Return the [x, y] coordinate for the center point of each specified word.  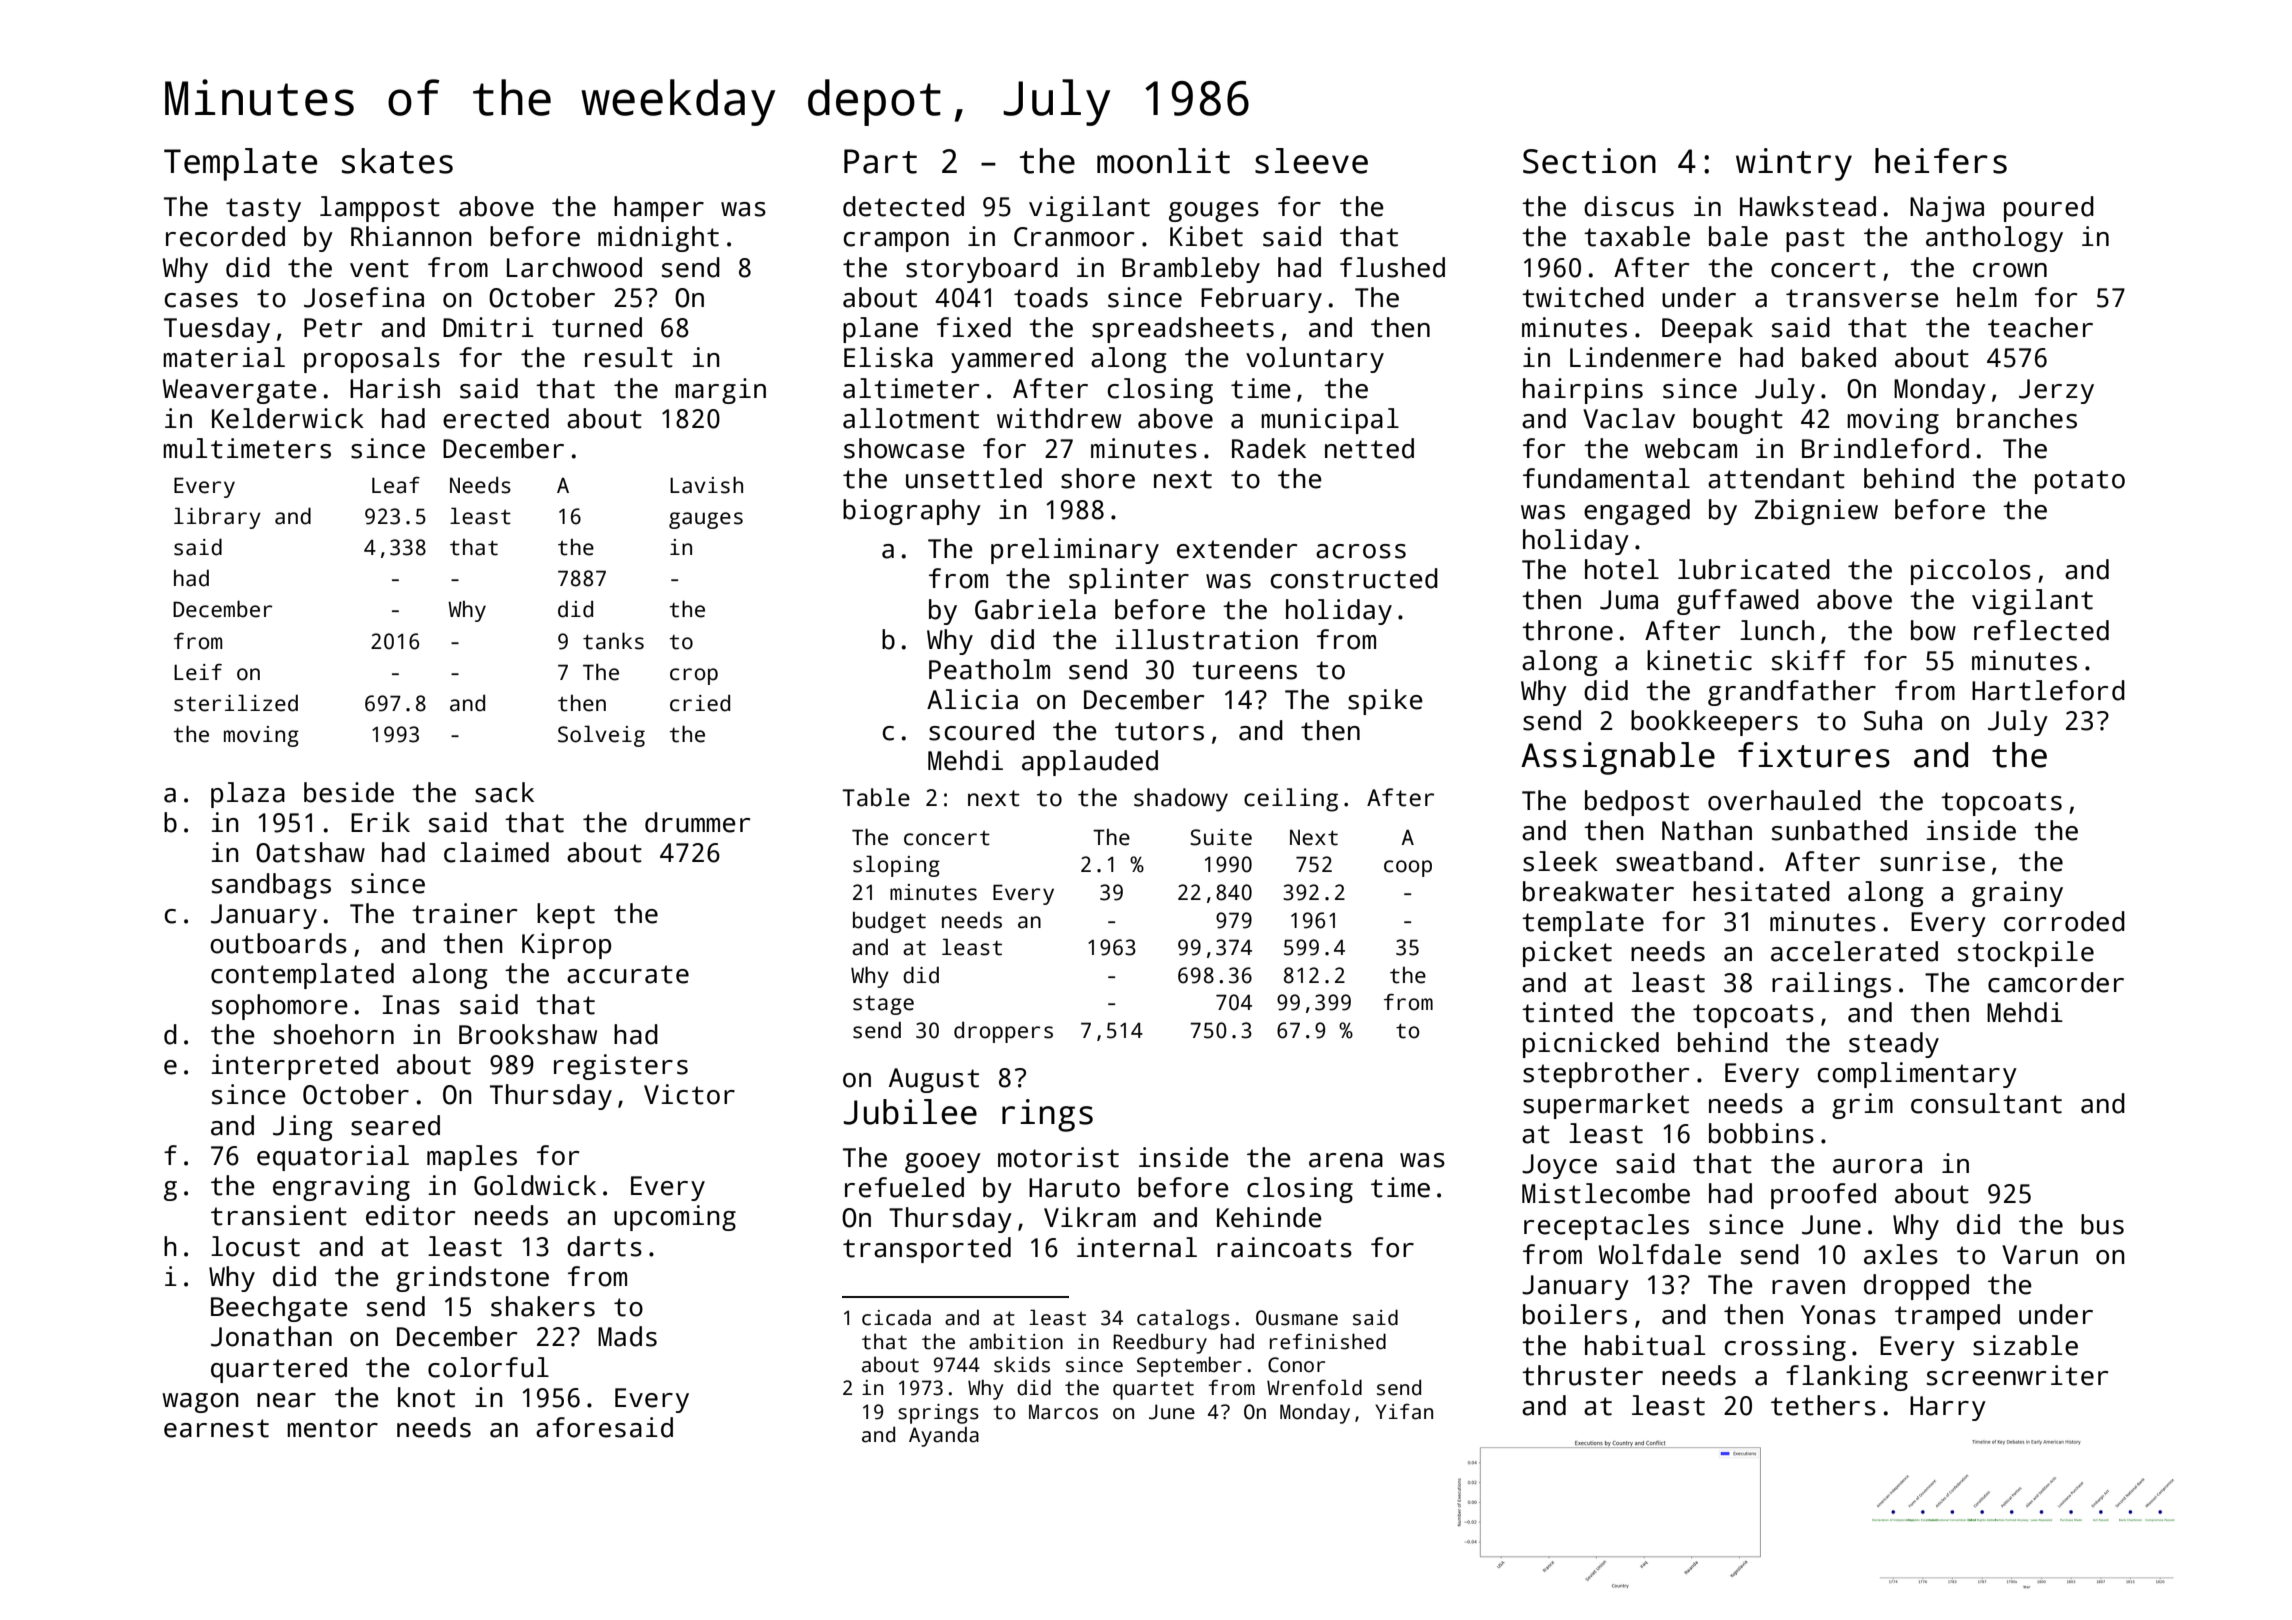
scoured [981, 730]
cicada [896, 1317]
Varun [2040, 1255]
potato [2080, 482]
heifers [1941, 161]
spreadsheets [1183, 330]
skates [397, 161]
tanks [613, 641]
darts [604, 1246]
